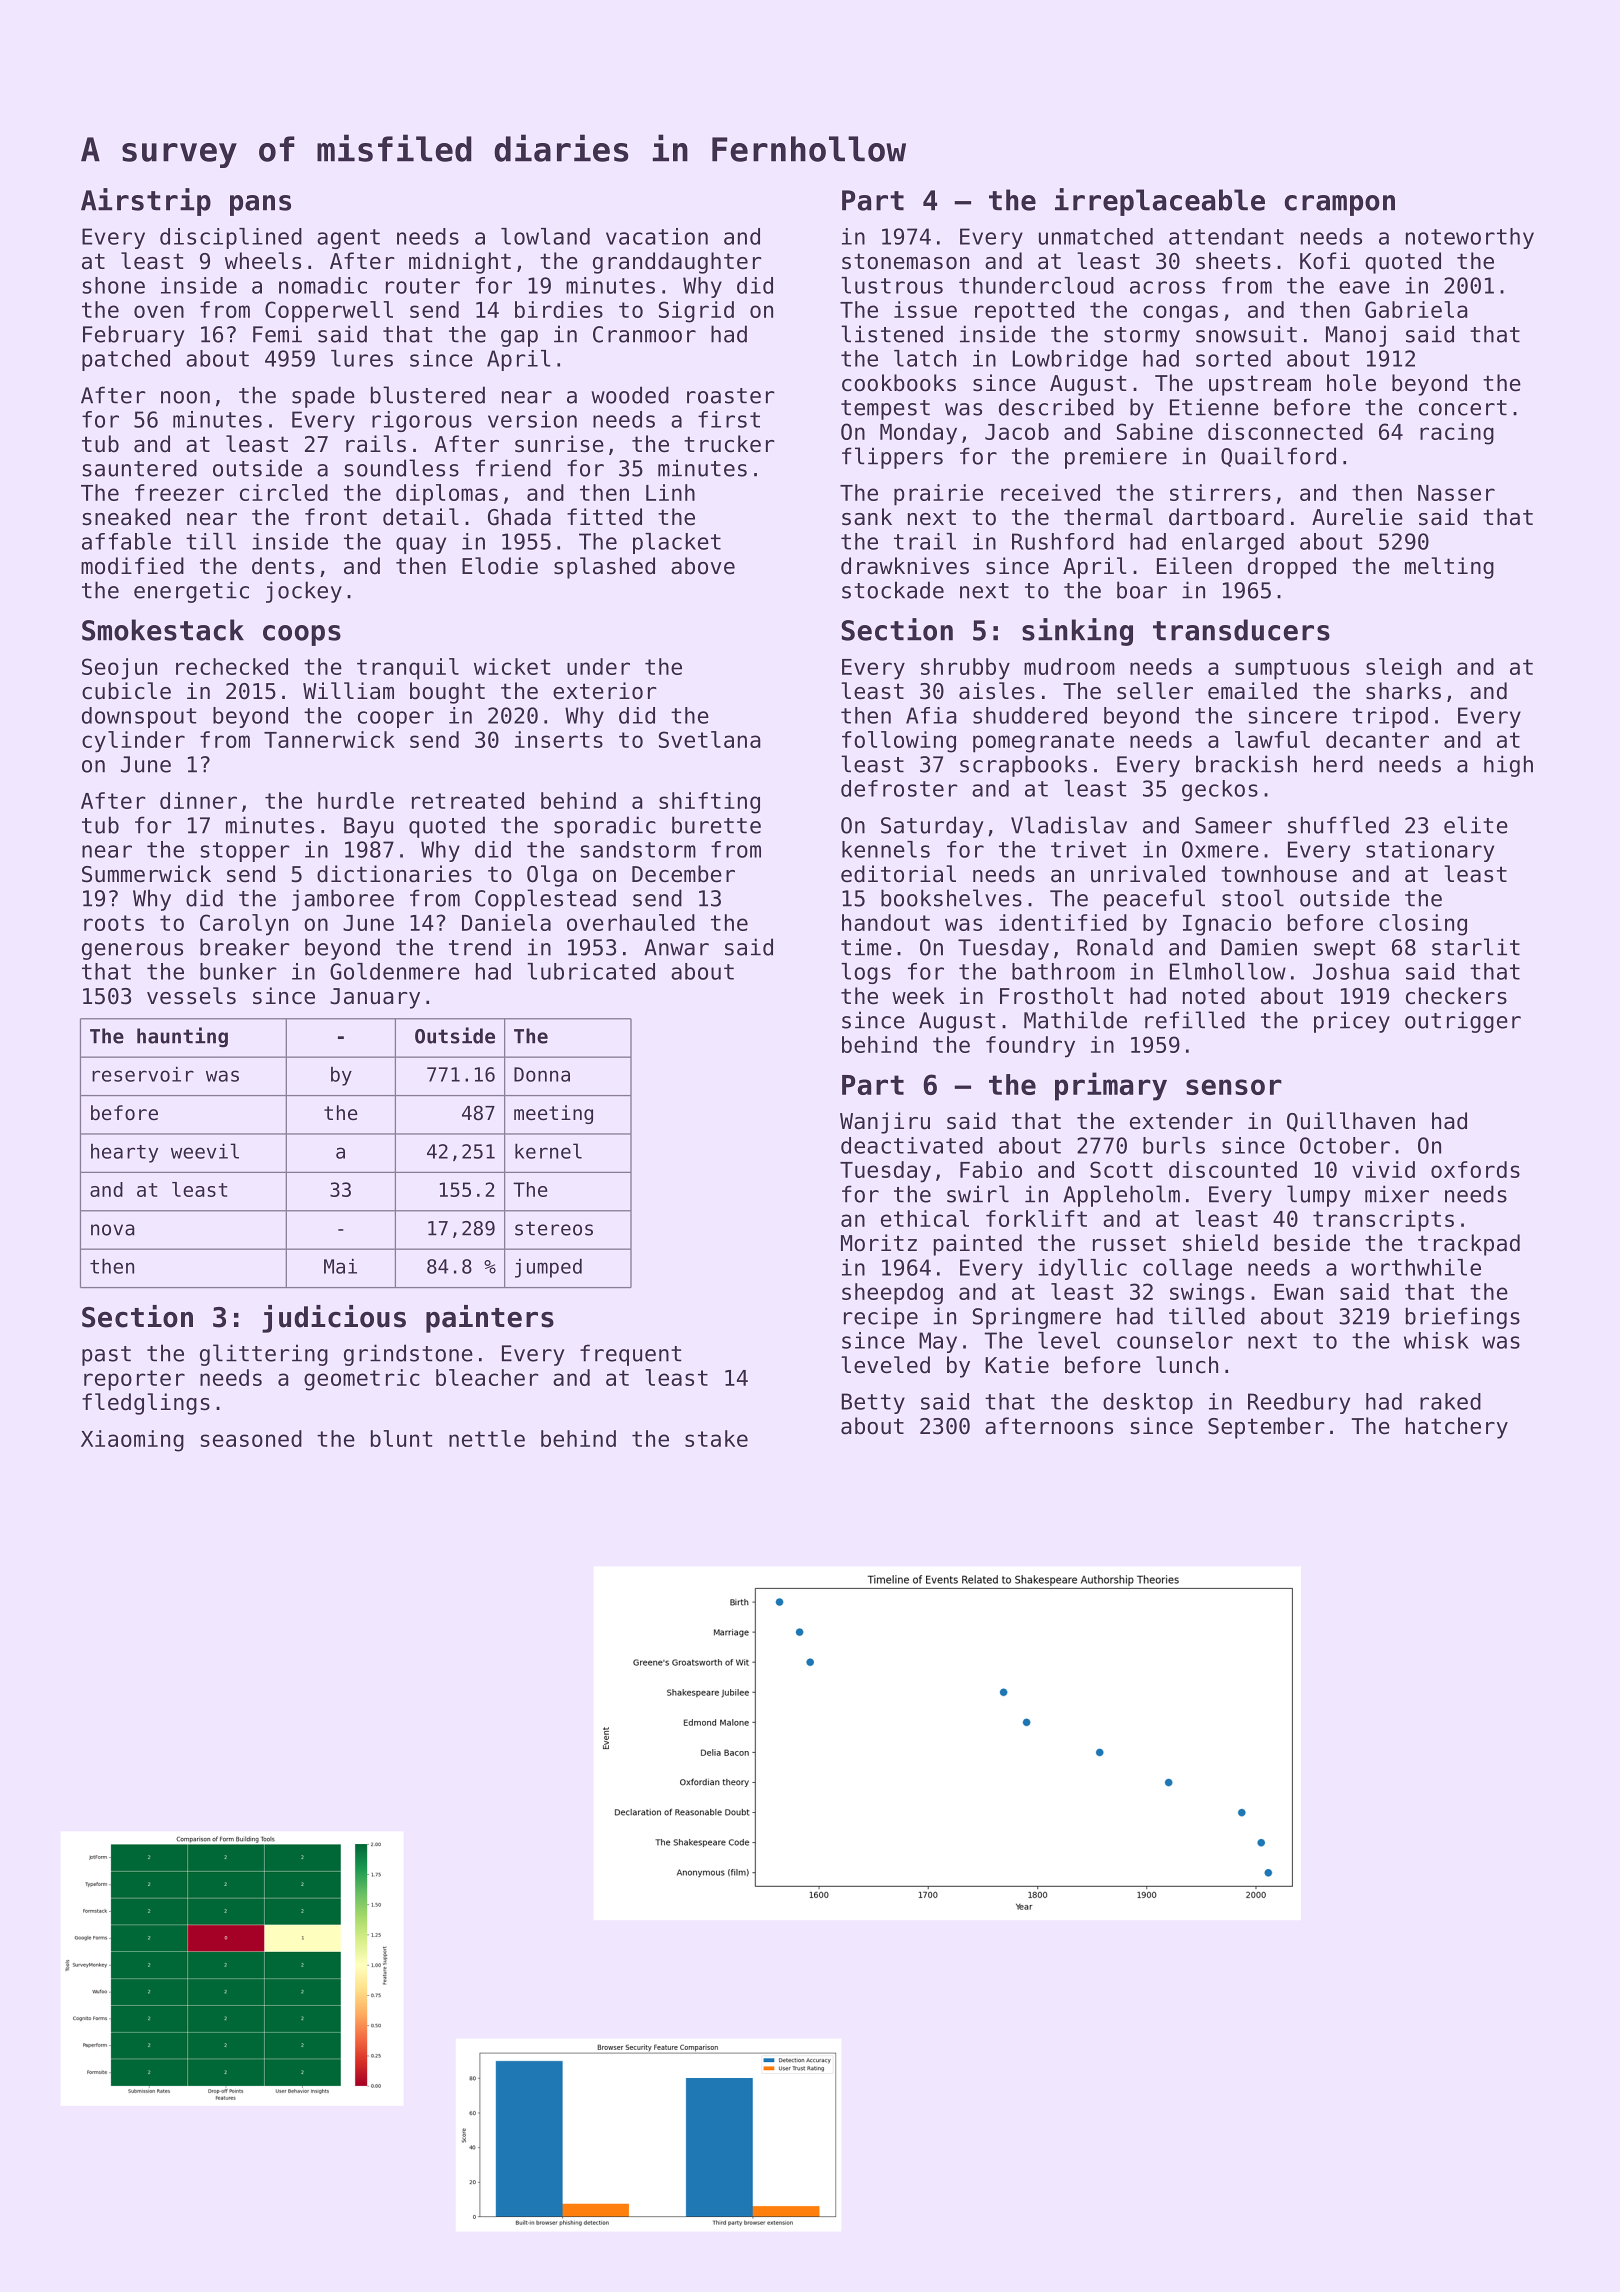 This image has width=1620, height=2292. What do you see at coordinates (356, 800) in the image?
I see `hurdle` at bounding box center [356, 800].
